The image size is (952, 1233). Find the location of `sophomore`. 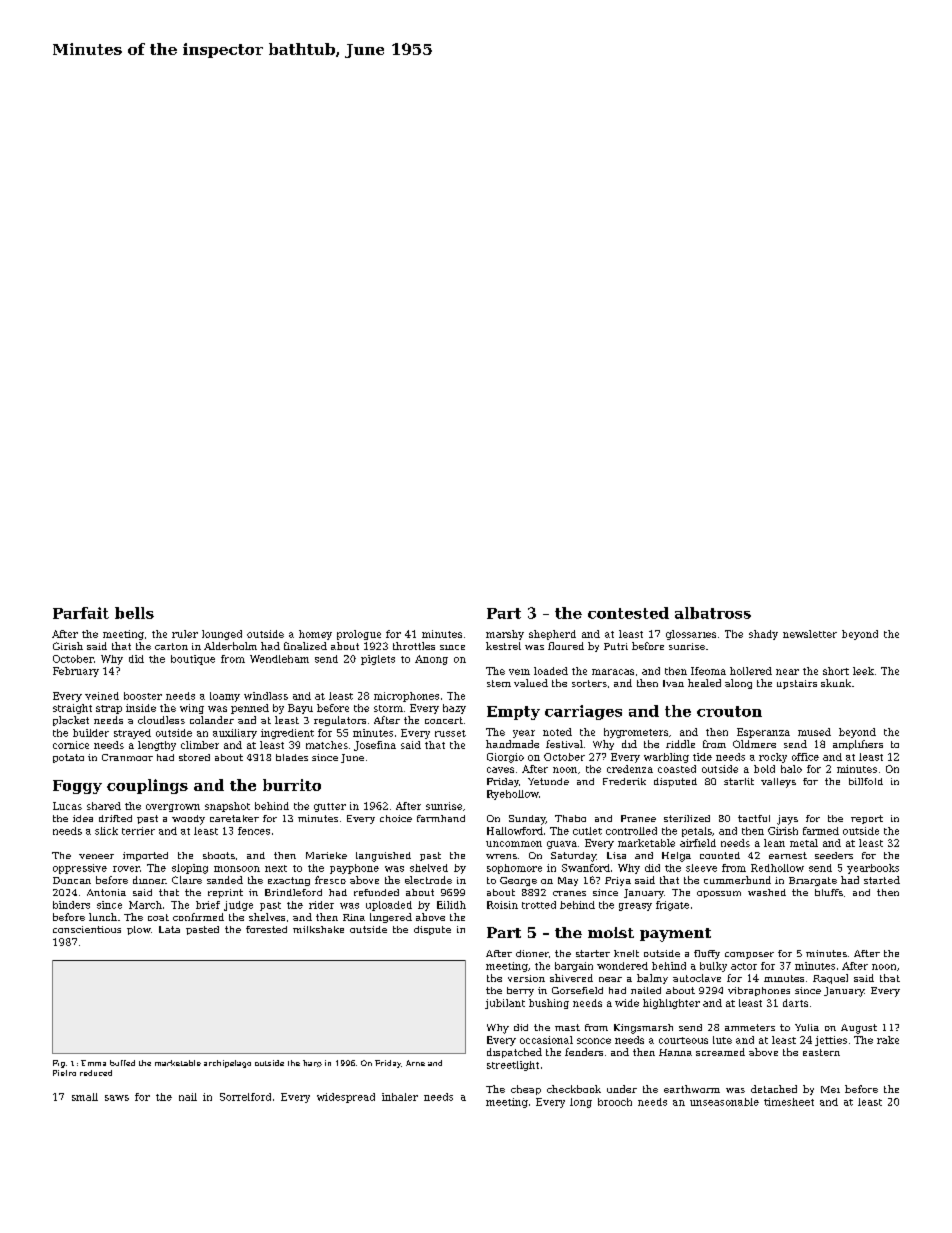

sophomore is located at coordinates (514, 869).
